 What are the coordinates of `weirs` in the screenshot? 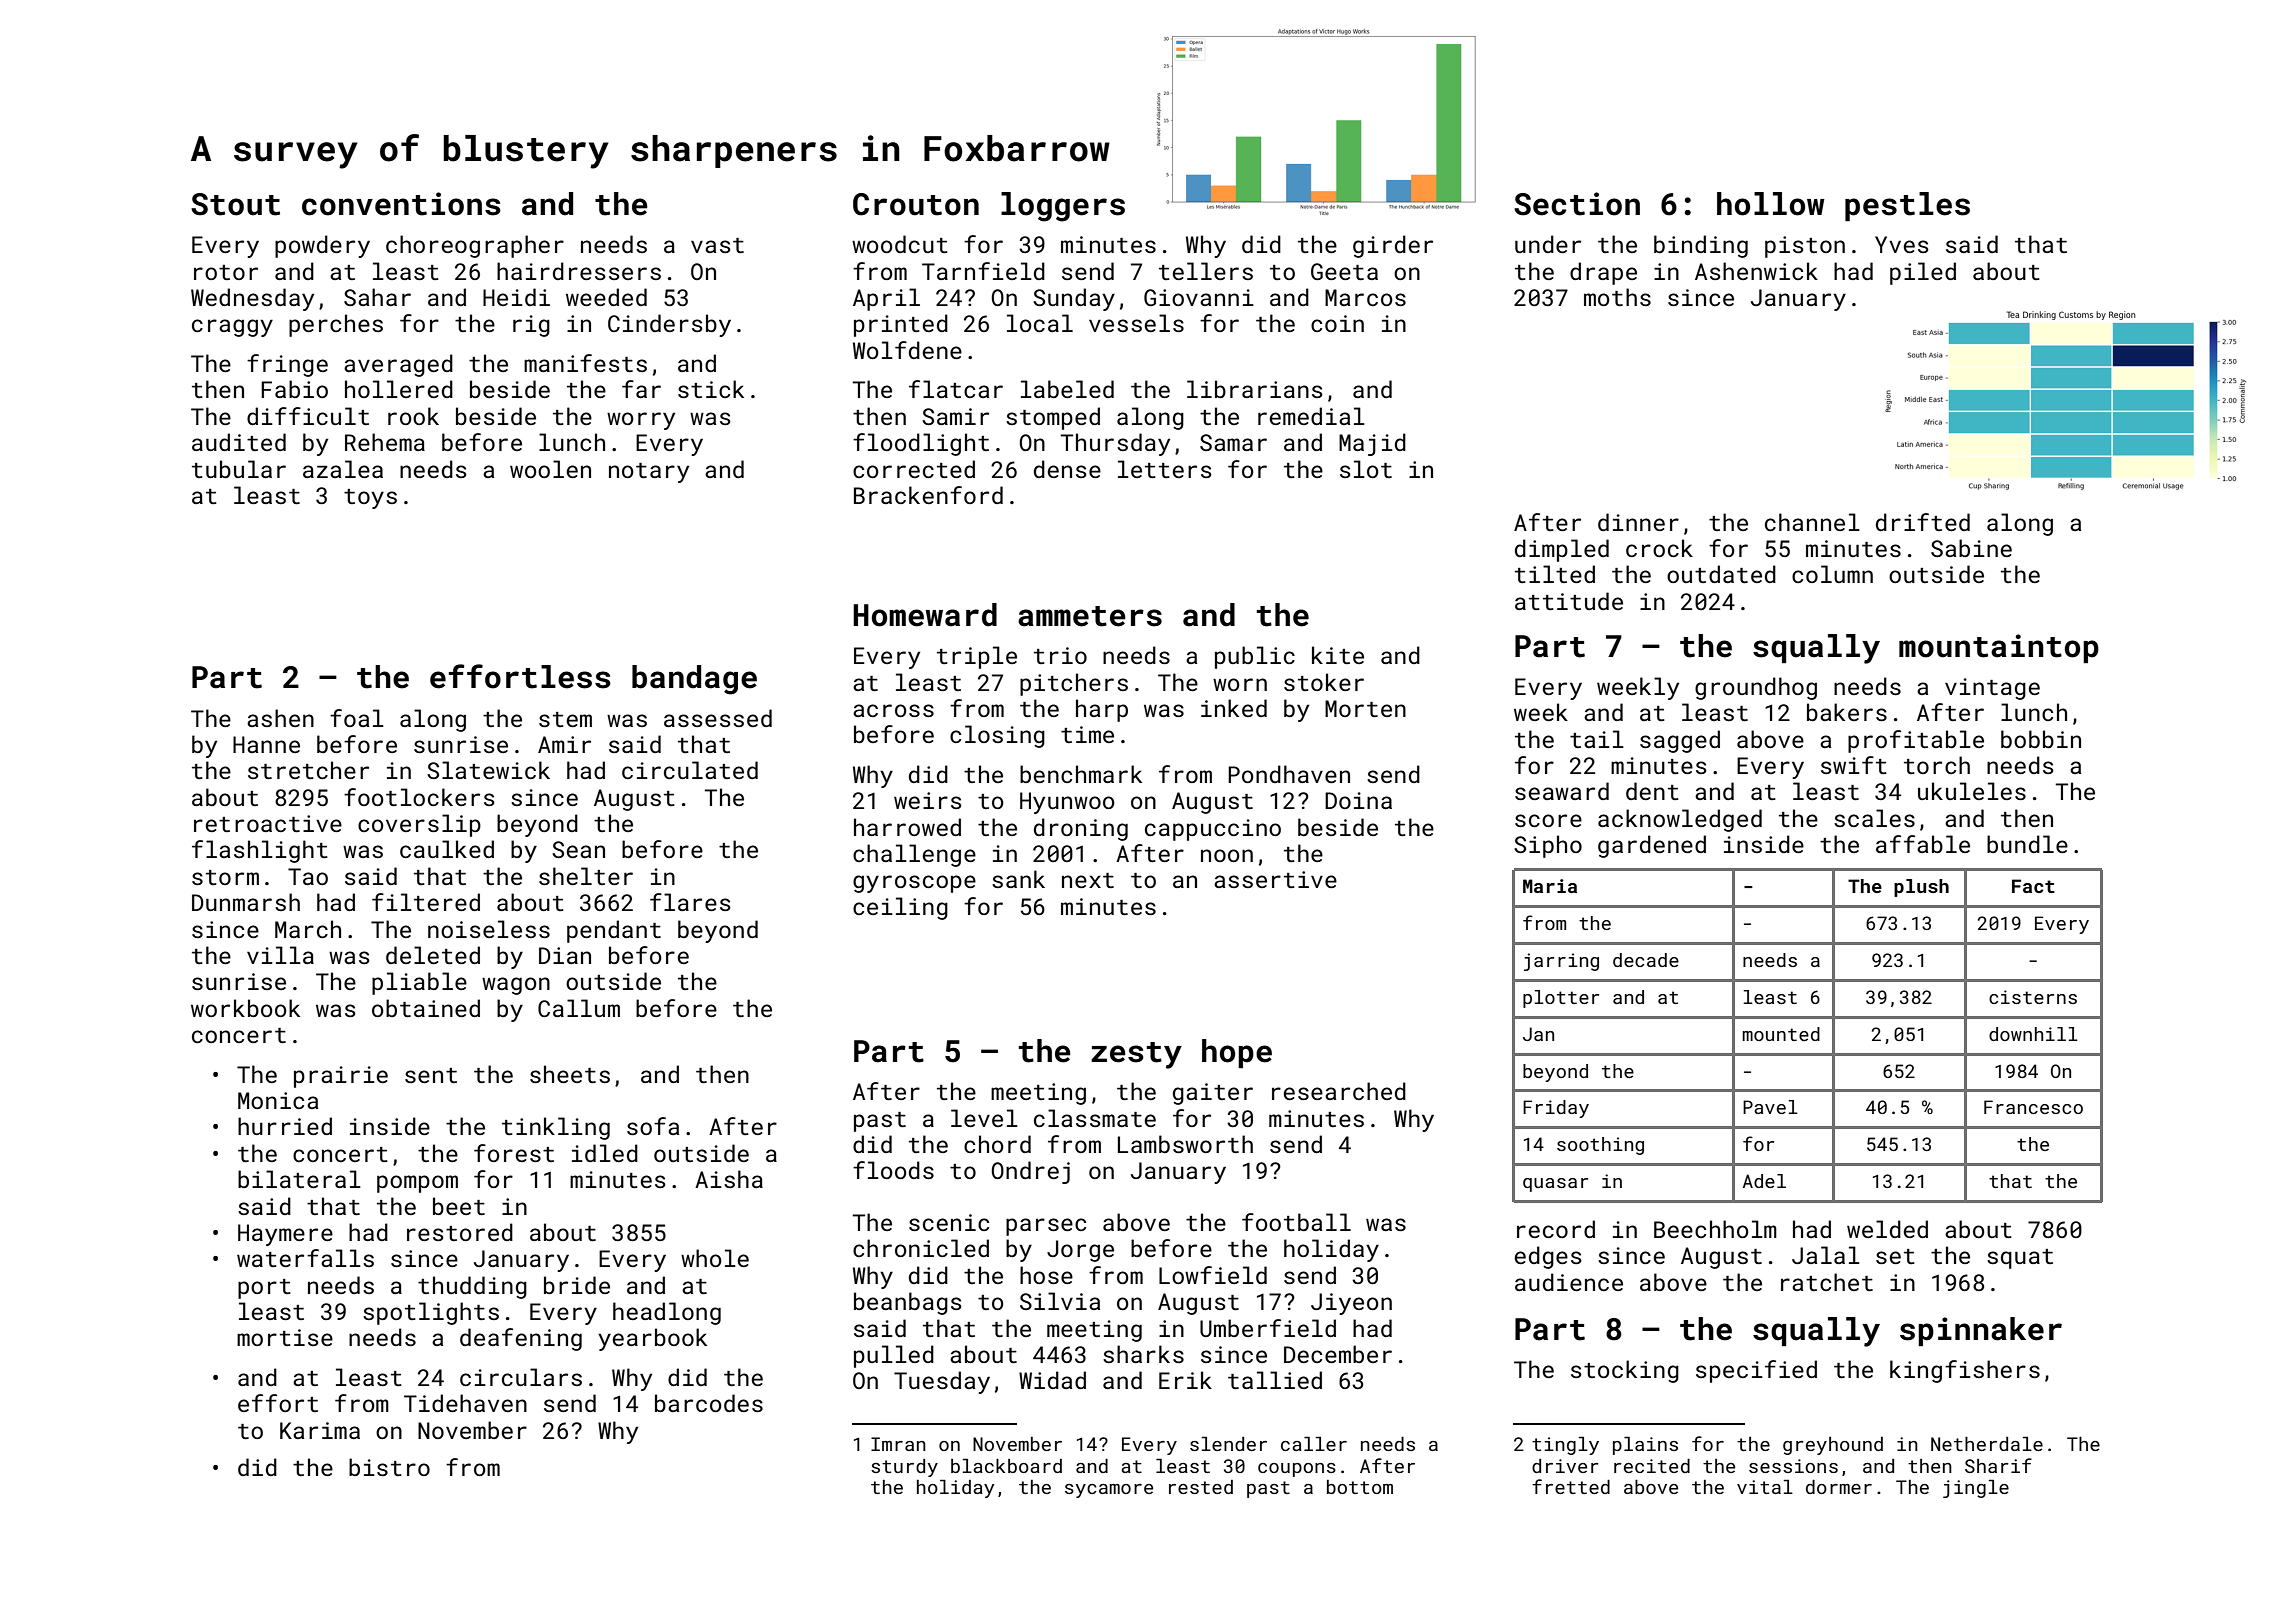 It's located at (928, 800).
